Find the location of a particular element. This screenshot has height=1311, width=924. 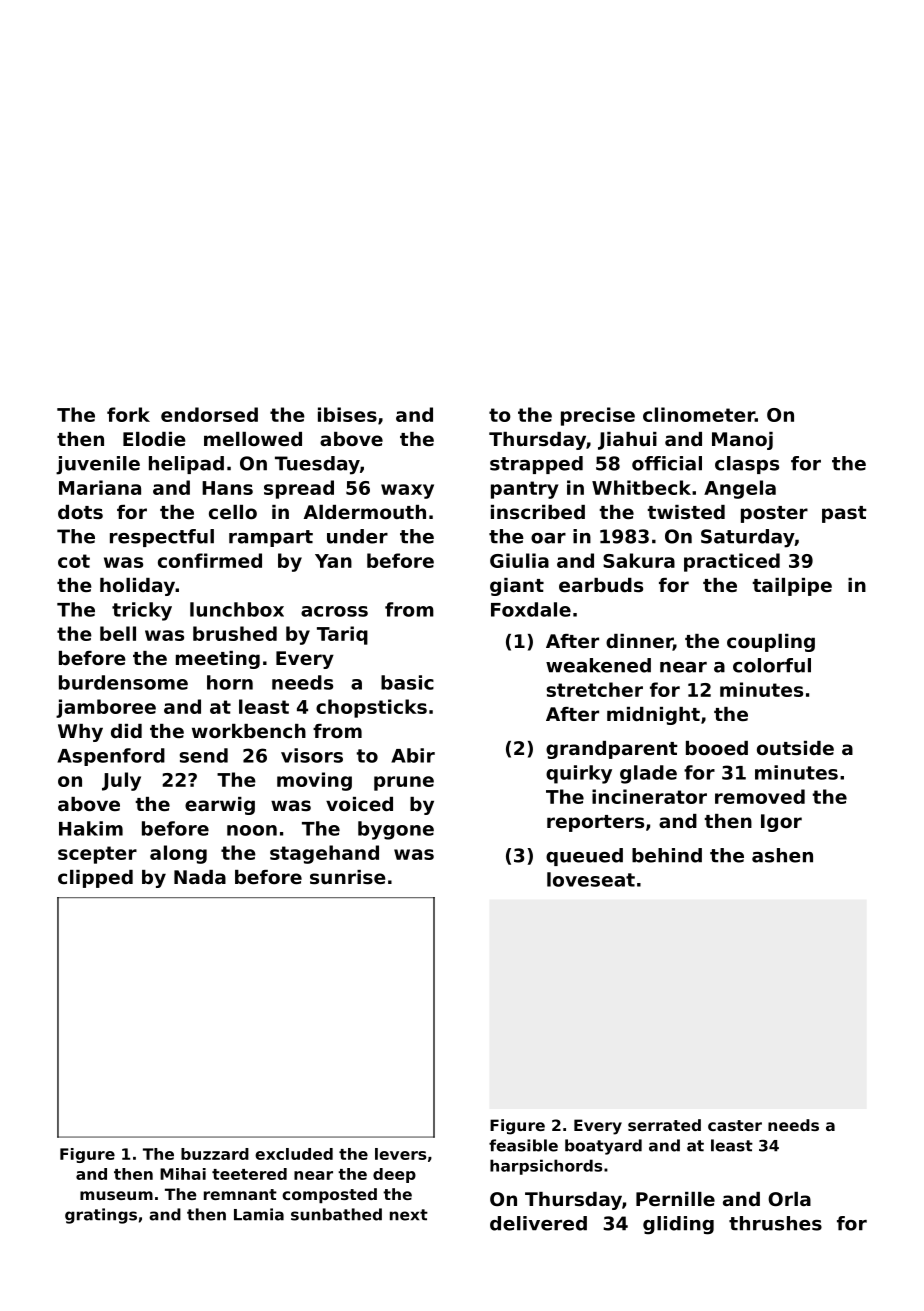

colorful is located at coordinates (772, 665).
